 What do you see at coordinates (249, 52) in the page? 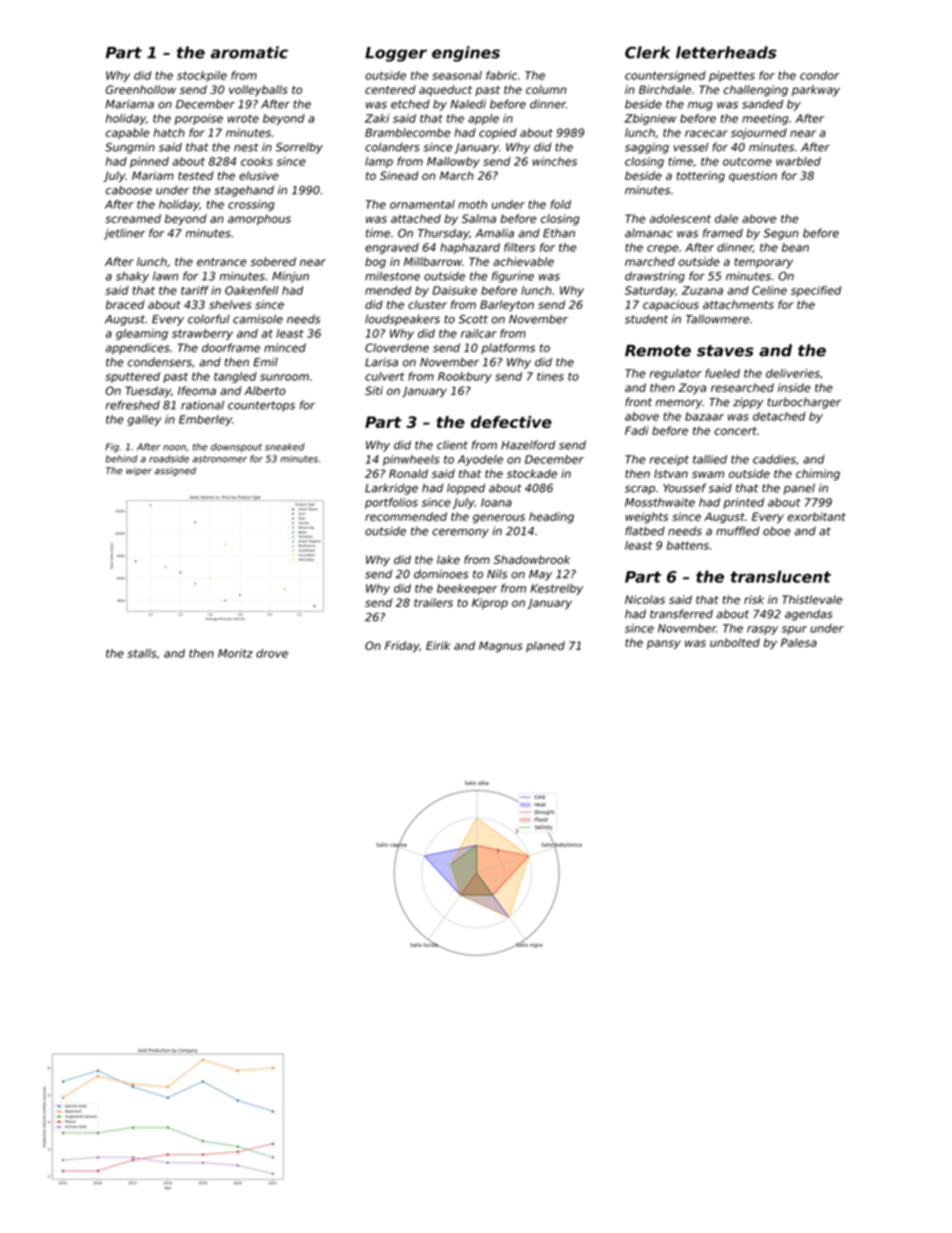
I see `aromatic` at bounding box center [249, 52].
